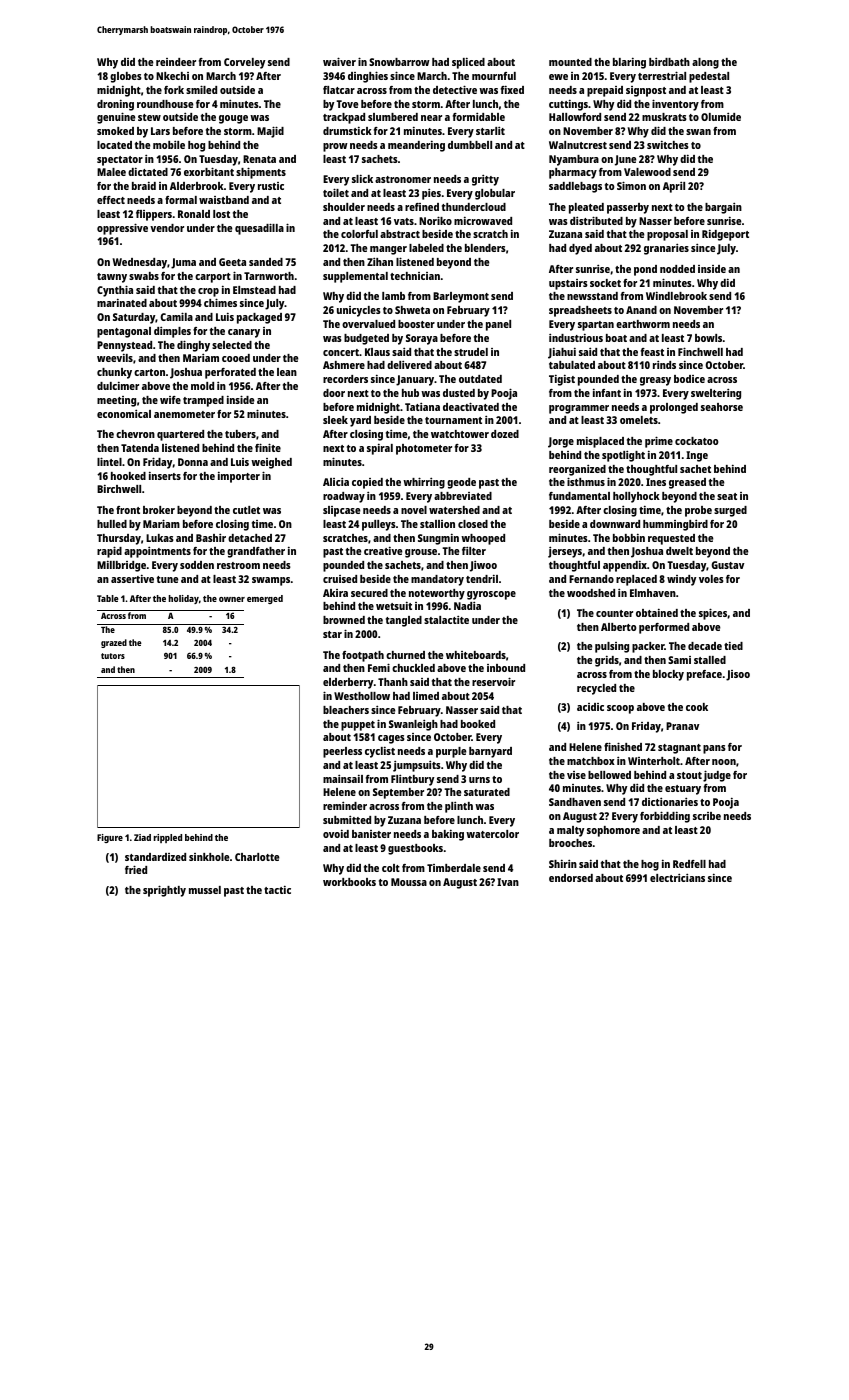  Describe the element at coordinates (421, 553) in the screenshot. I see `grouse` at that location.
